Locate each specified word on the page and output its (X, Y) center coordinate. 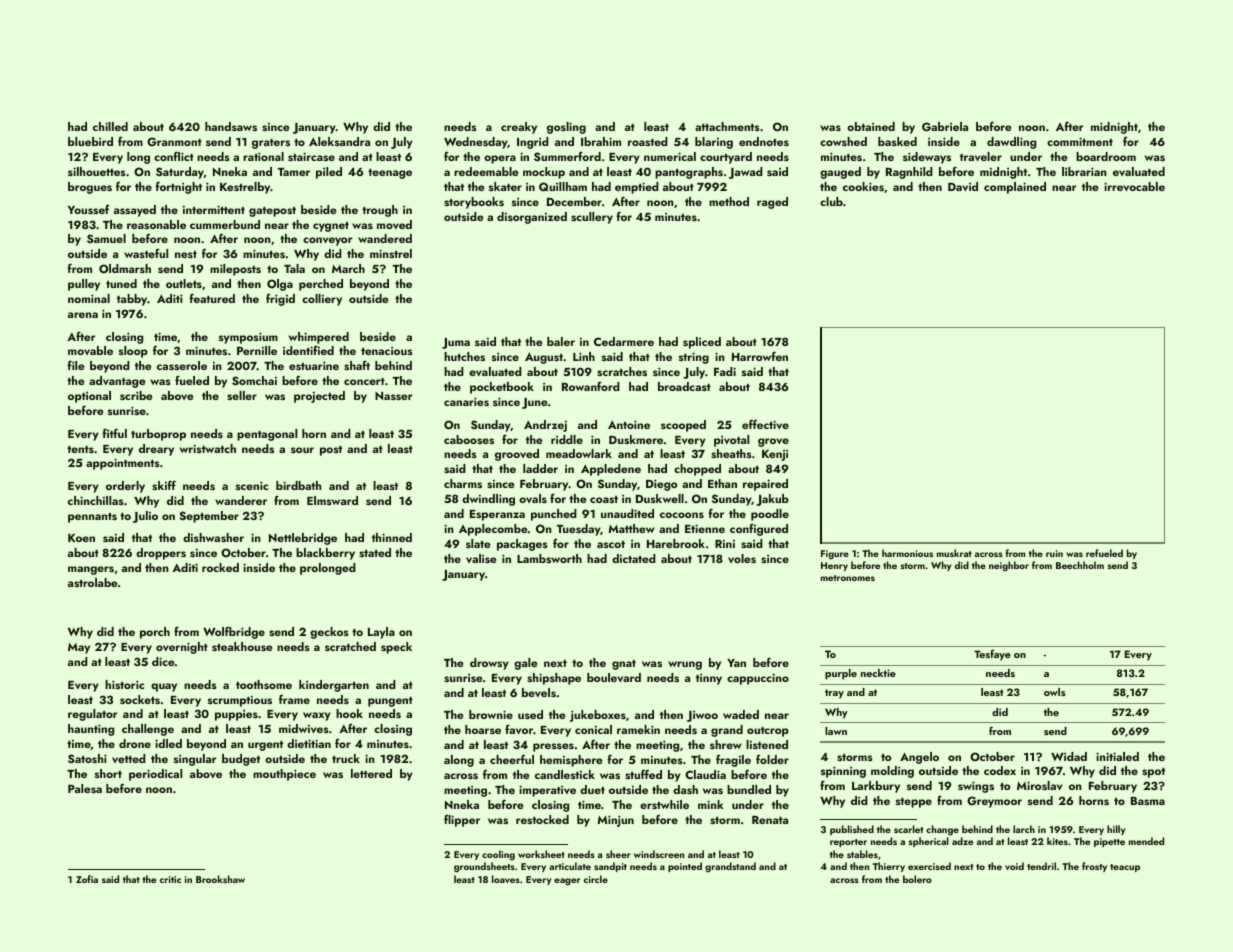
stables (862, 854)
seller (242, 395)
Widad (1069, 756)
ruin (1054, 553)
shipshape (554, 679)
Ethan (722, 483)
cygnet (331, 227)
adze (962, 841)
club (831, 201)
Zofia (87, 879)
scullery (592, 218)
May (79, 648)
